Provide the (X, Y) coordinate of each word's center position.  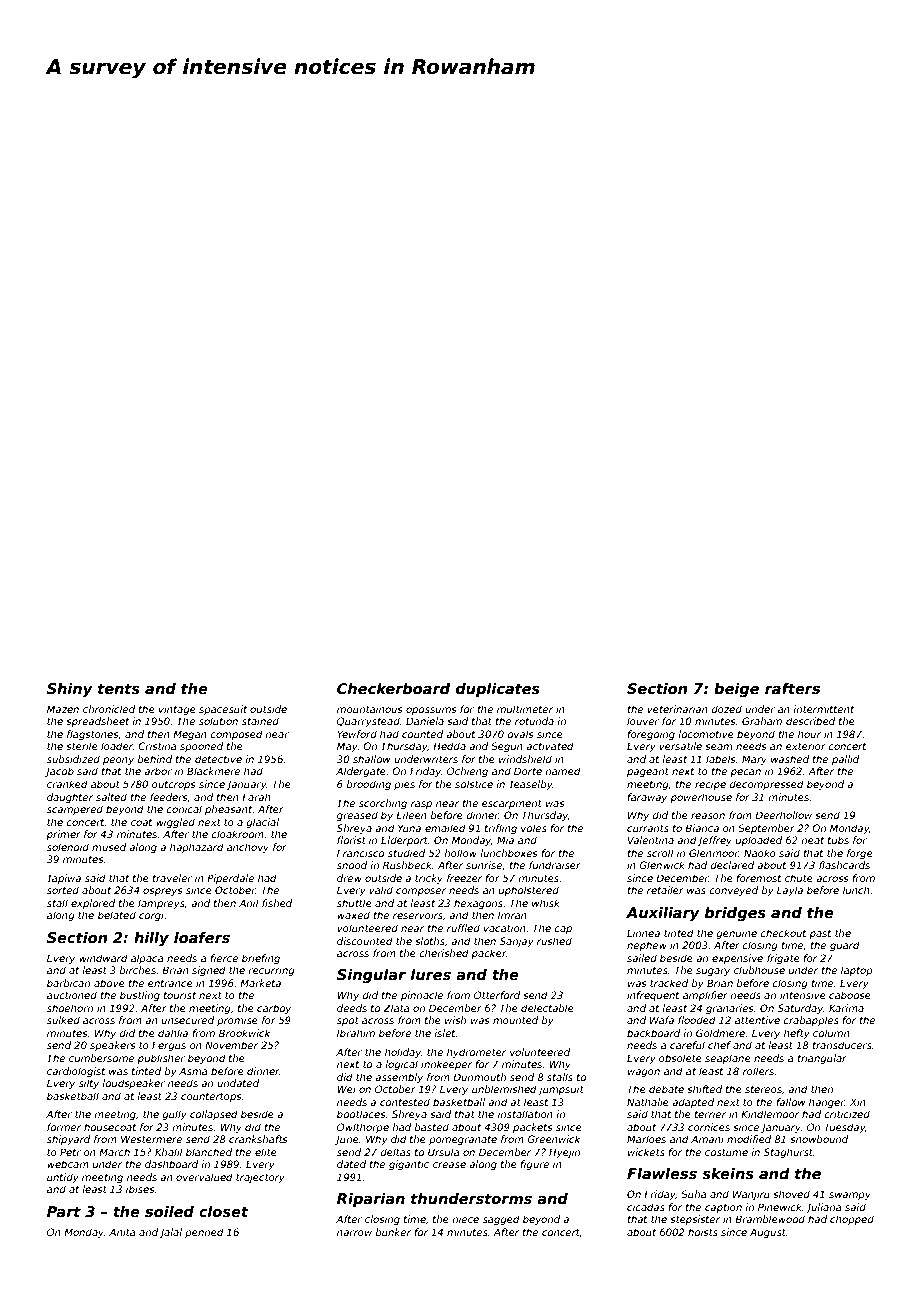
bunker (393, 1232)
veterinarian (677, 709)
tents (119, 689)
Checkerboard (393, 688)
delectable (547, 1008)
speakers (112, 1046)
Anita (122, 1232)
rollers (758, 1071)
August (768, 1233)
